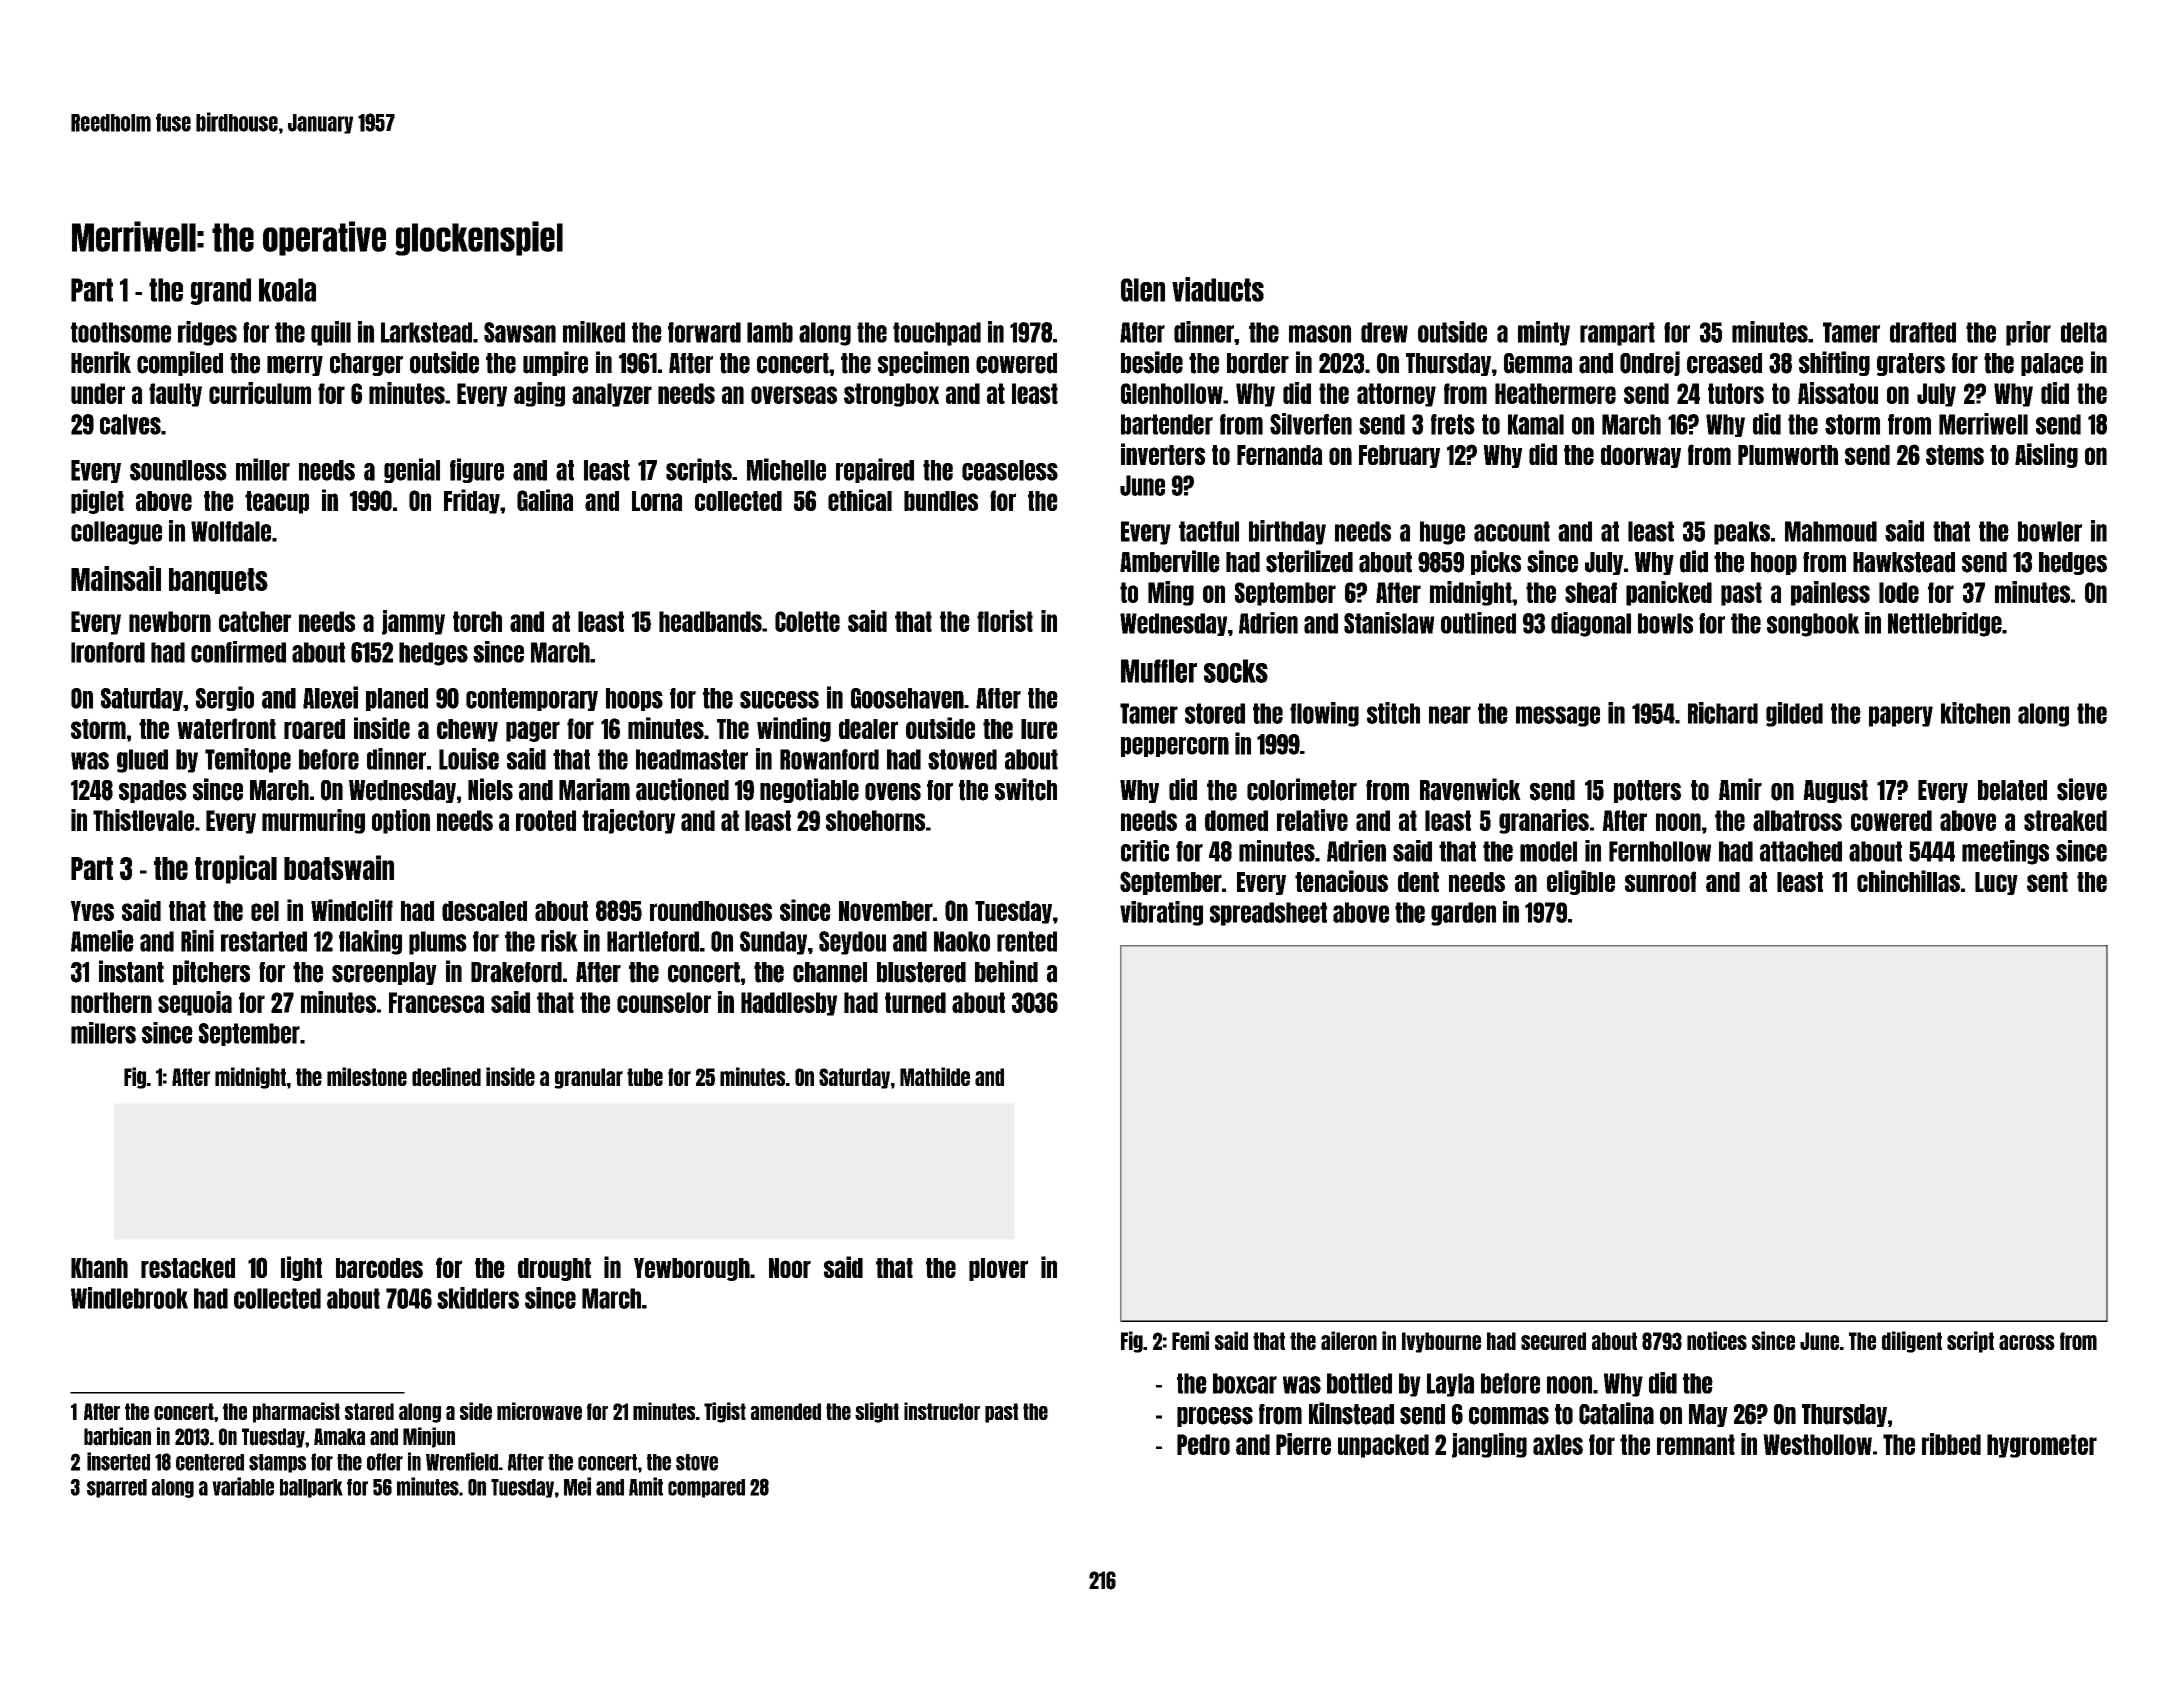 This page has height=1683, width=2178. I want to click on florist, so click(1005, 621).
